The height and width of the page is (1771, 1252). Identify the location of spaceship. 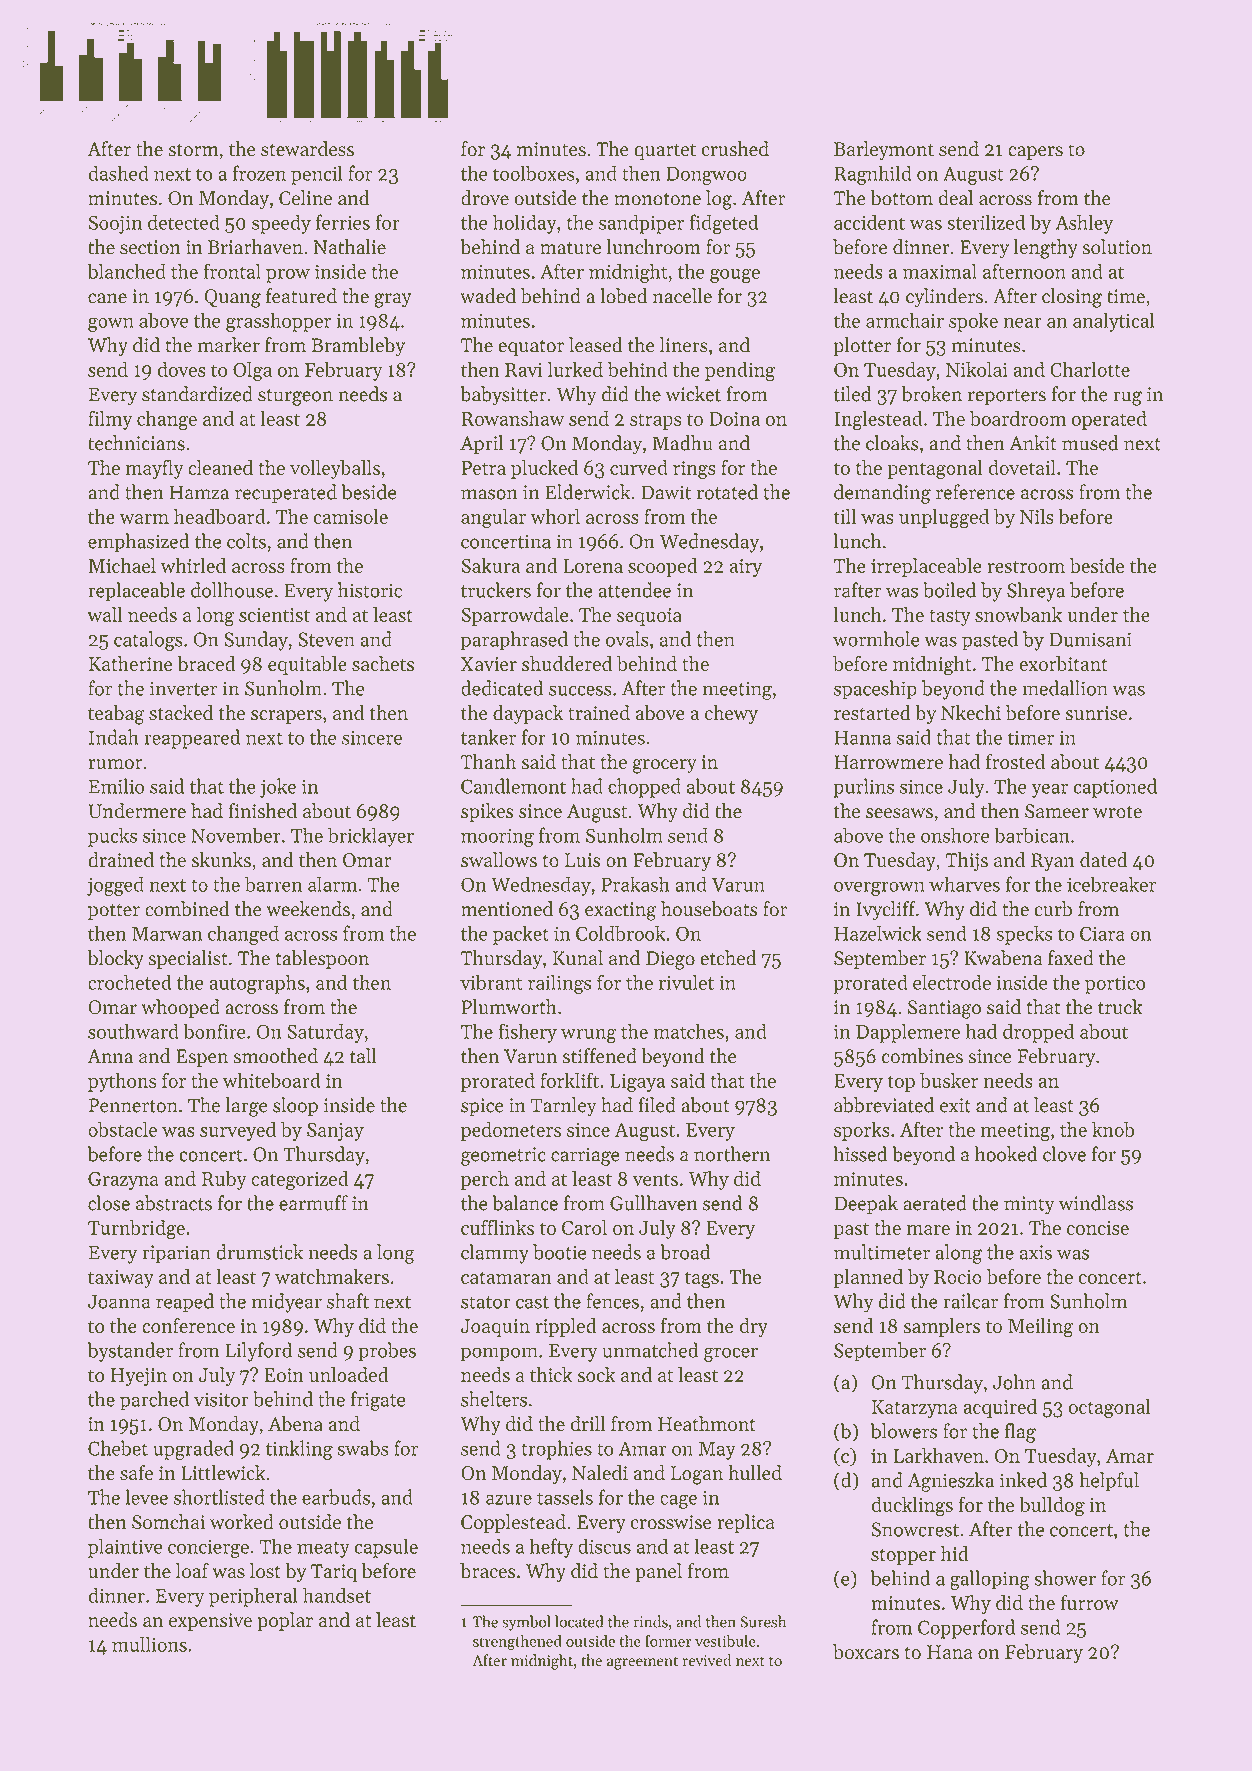
(875, 690).
